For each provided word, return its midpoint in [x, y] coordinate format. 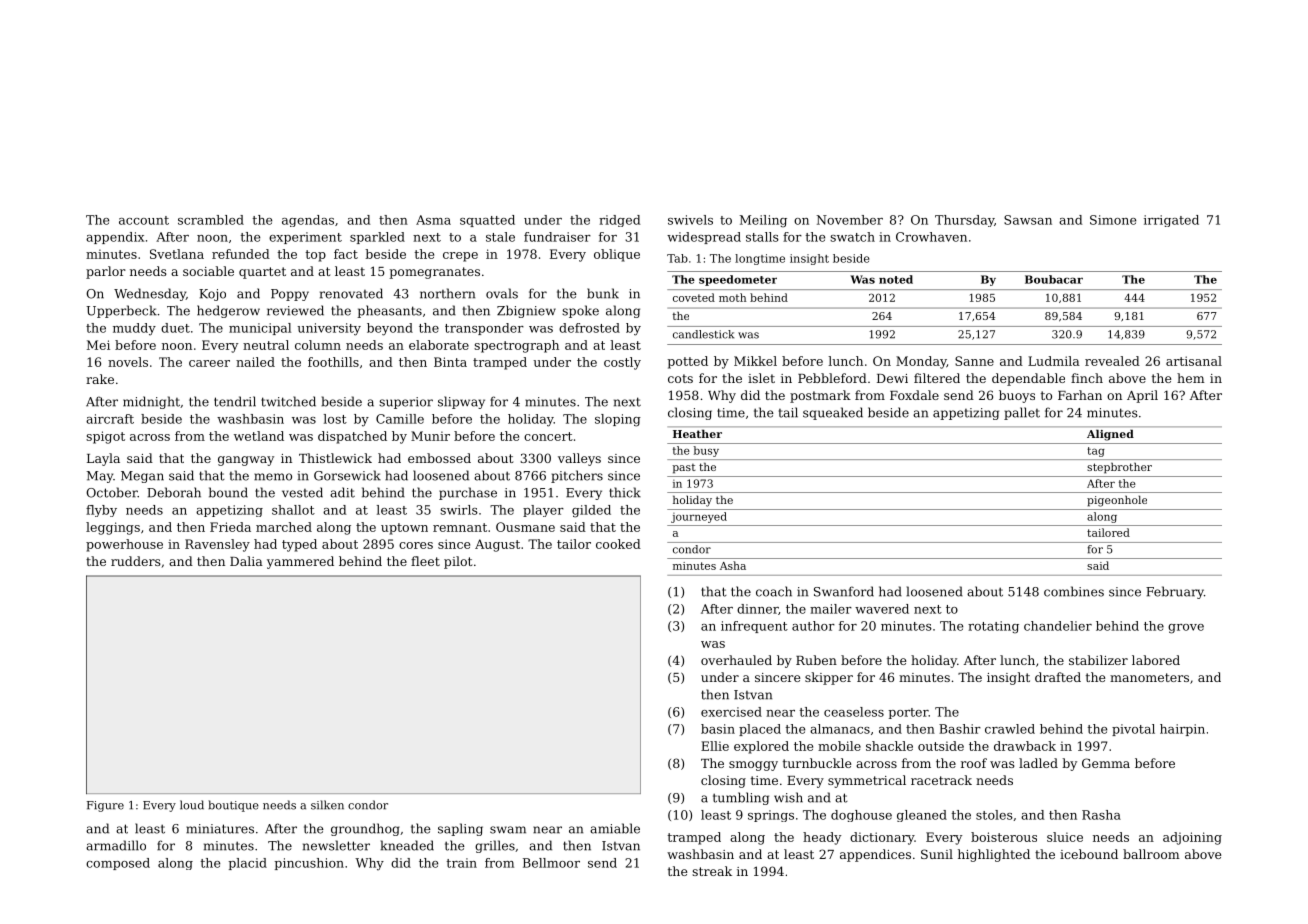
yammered [300, 562]
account [144, 220]
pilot [458, 562]
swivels [690, 220]
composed [118, 864]
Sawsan [1028, 220]
